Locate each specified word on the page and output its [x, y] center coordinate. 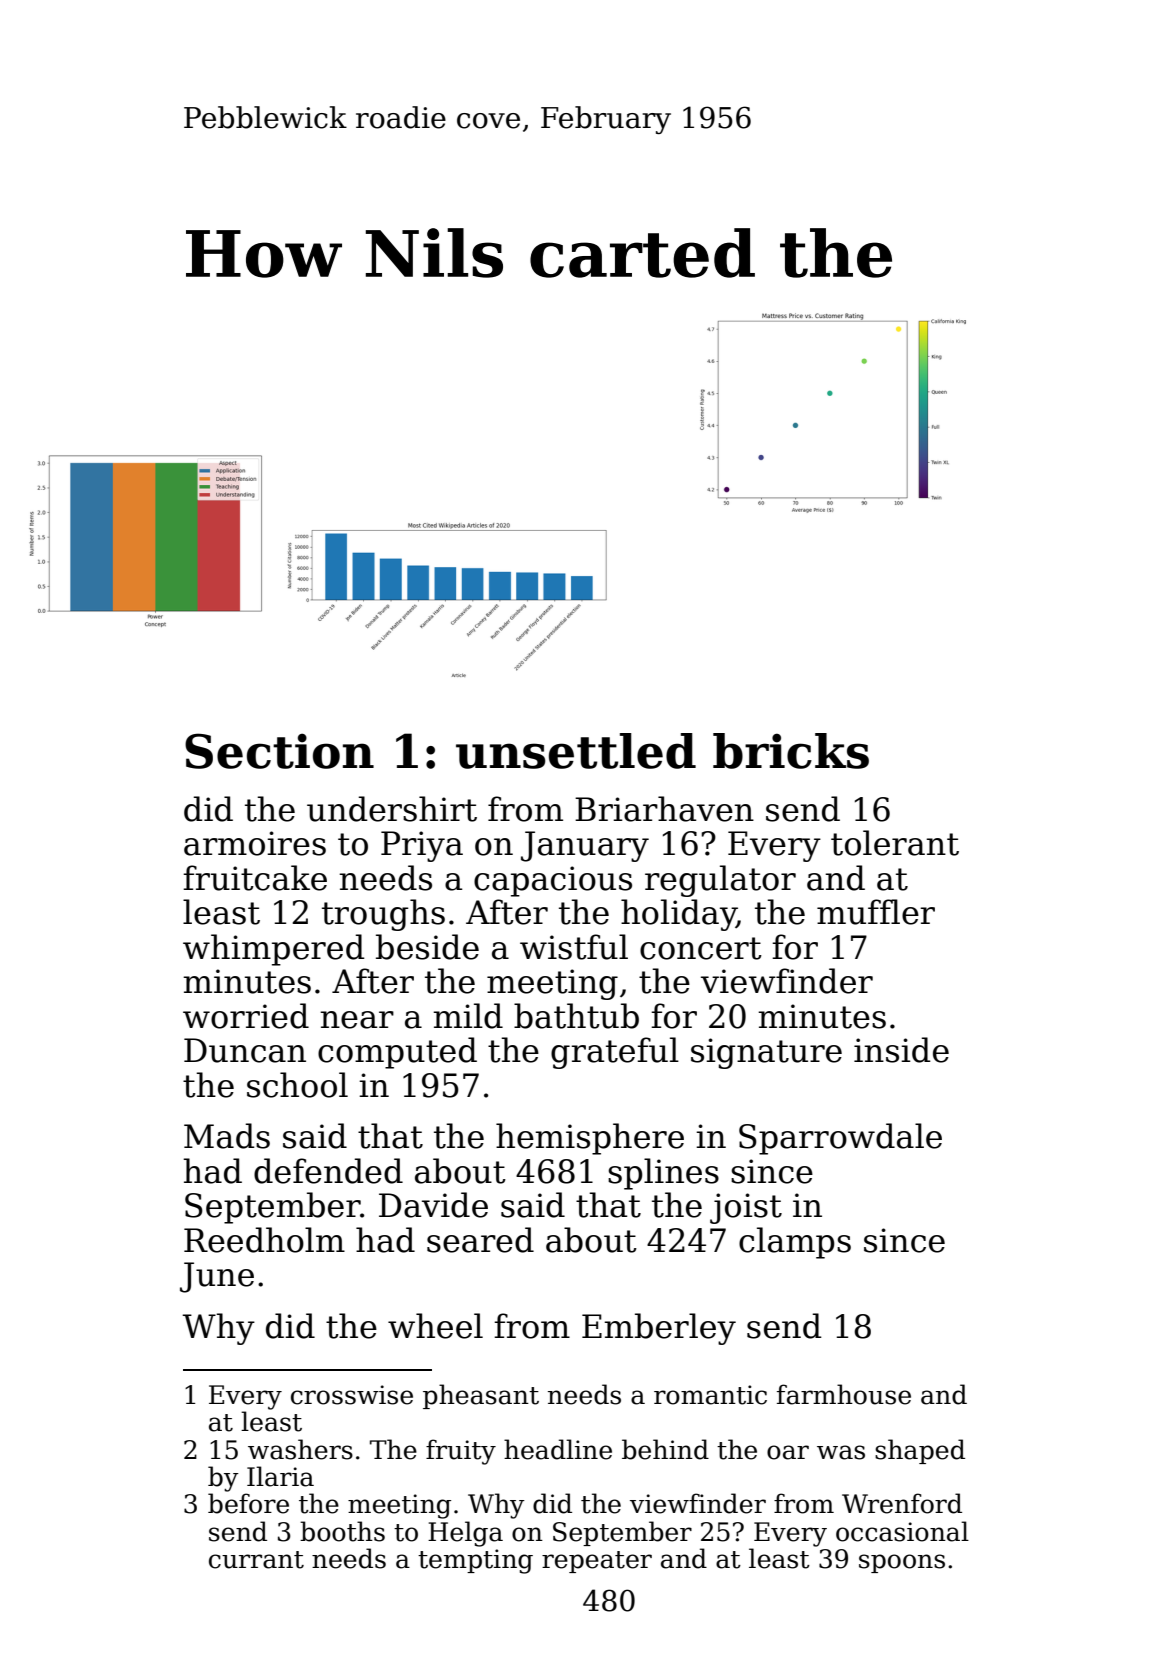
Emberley [659, 1329]
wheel [435, 1326]
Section [279, 751]
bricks [791, 751]
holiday [678, 915]
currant [256, 1560]
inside [901, 1050]
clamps [795, 1243]
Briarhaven [664, 809]
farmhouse [844, 1394]
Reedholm [264, 1240]
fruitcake [255, 878]
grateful [615, 1053]
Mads [227, 1136]
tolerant [895, 843]
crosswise [352, 1395]
